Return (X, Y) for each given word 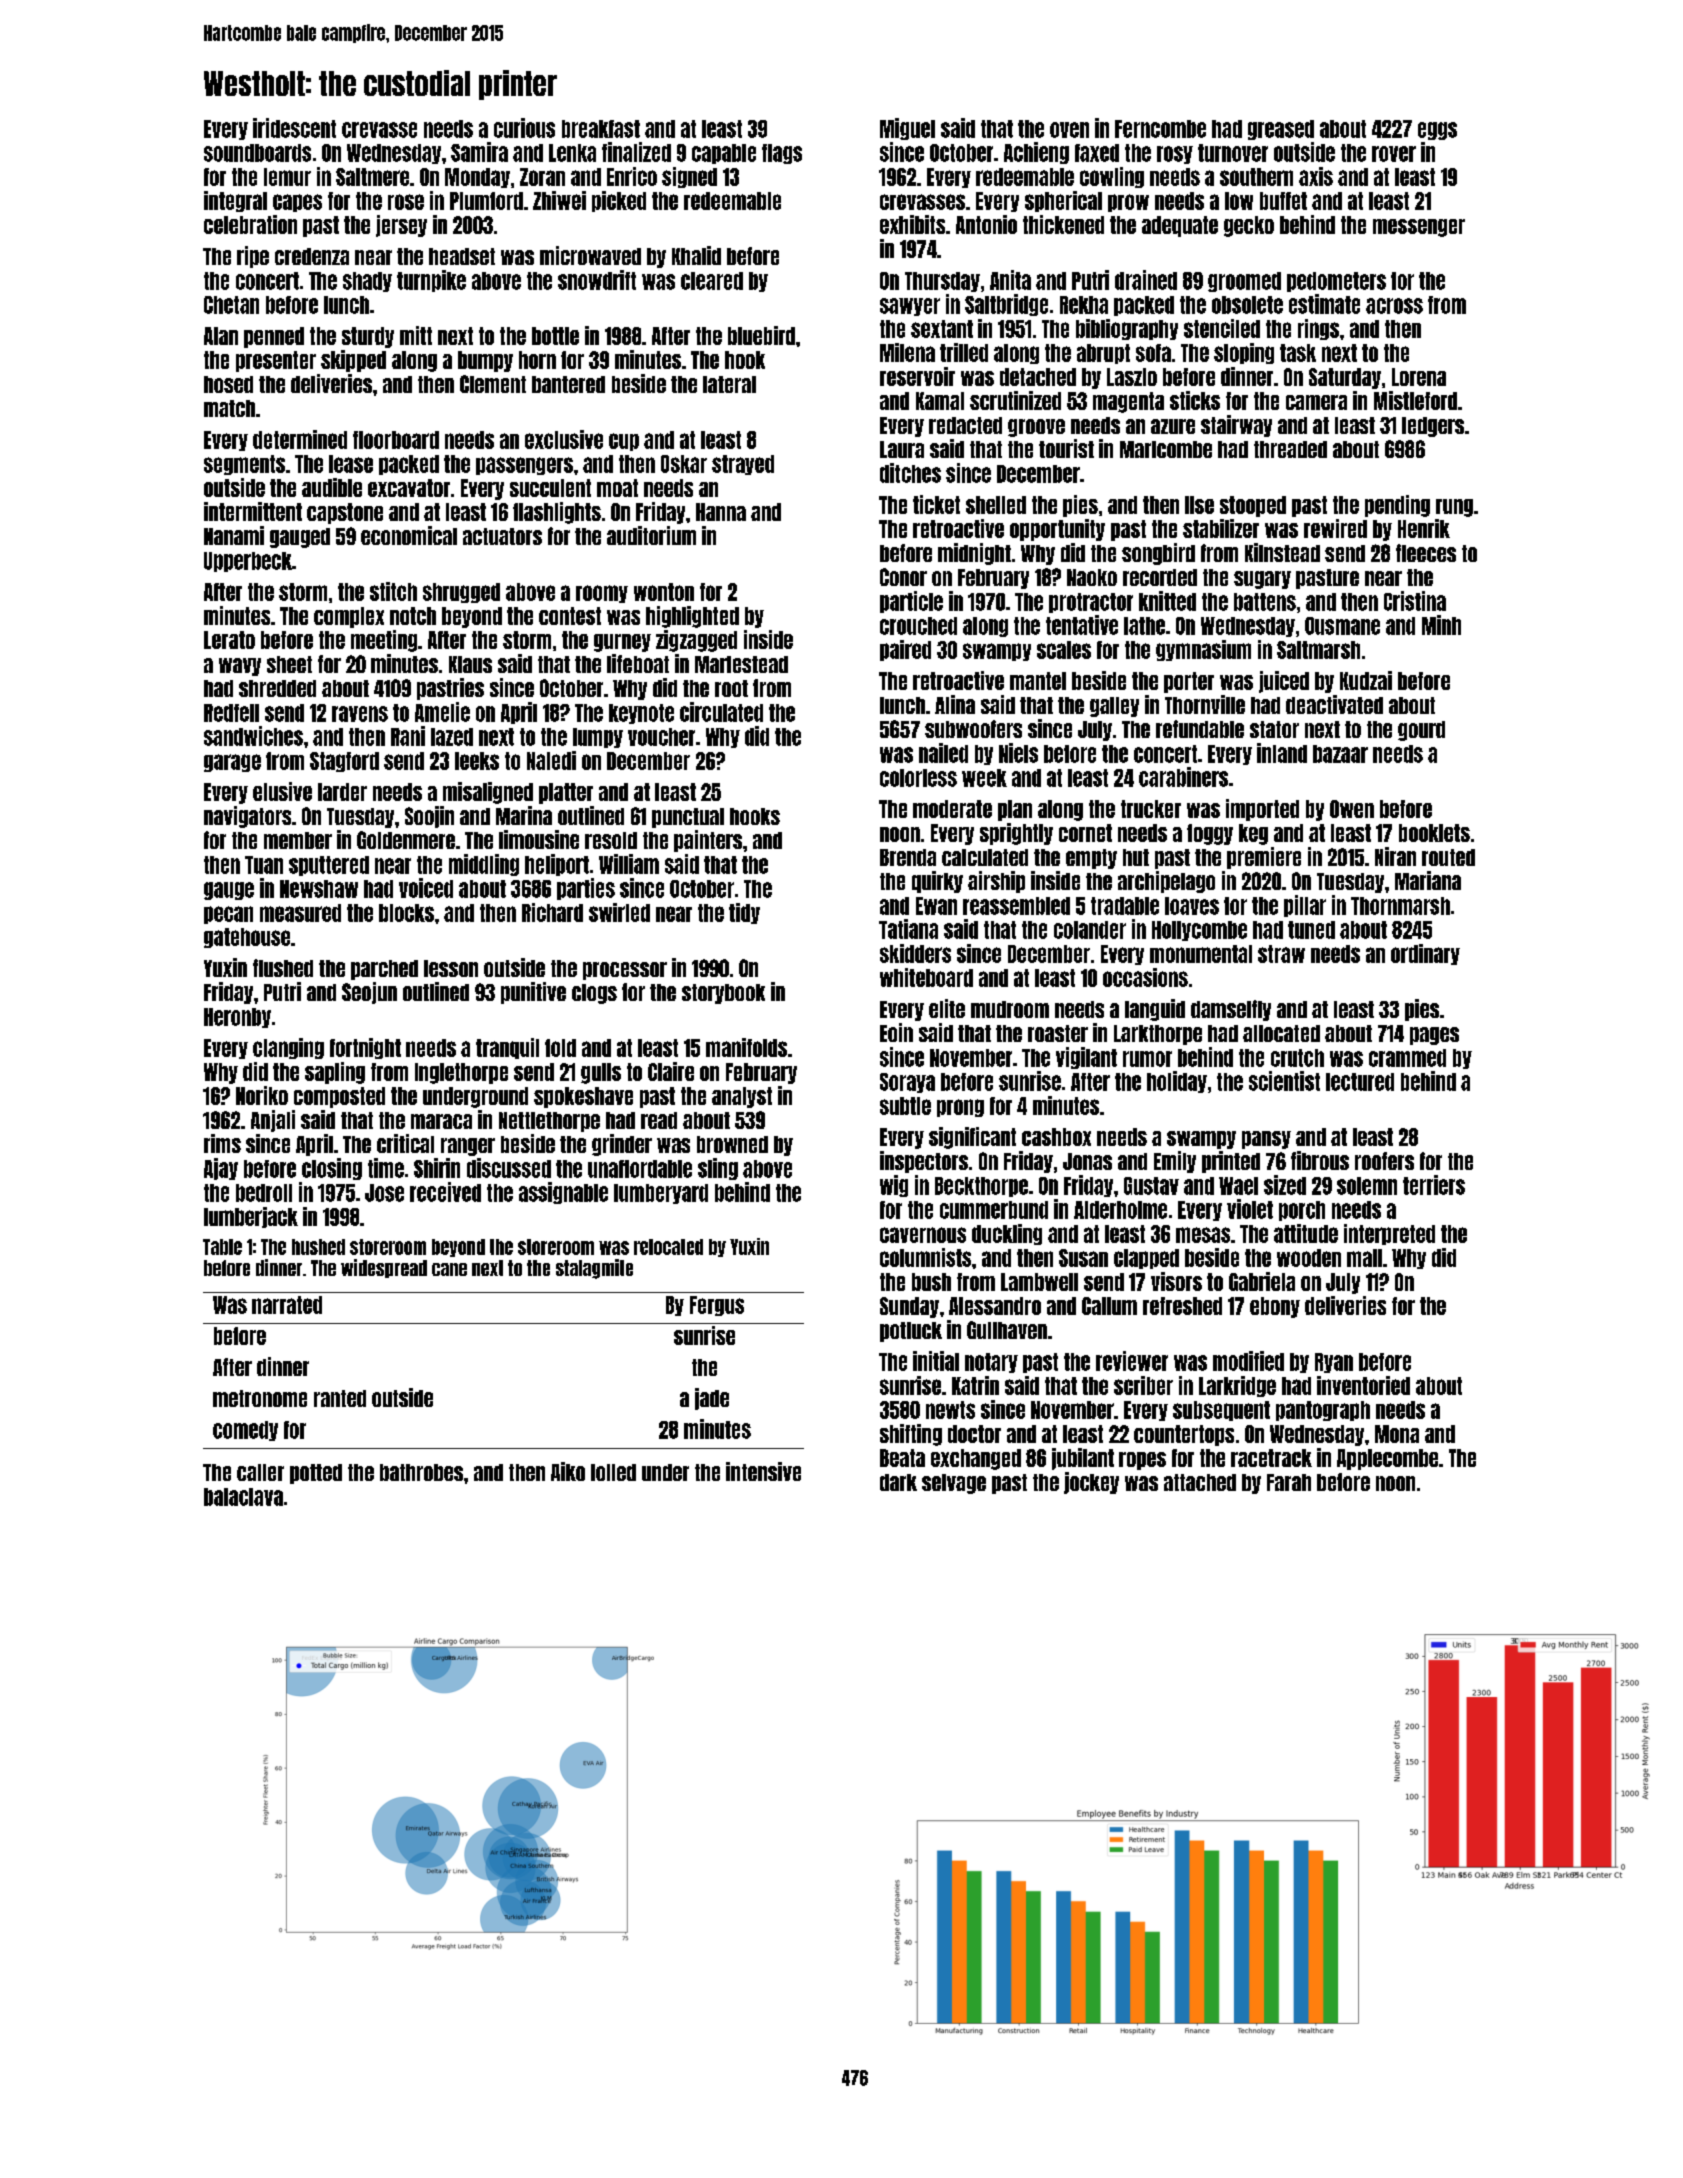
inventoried (1363, 1385)
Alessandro (995, 1306)
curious (524, 128)
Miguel (907, 129)
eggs (1437, 131)
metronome (260, 1398)
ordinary (1425, 954)
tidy (744, 913)
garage (232, 763)
